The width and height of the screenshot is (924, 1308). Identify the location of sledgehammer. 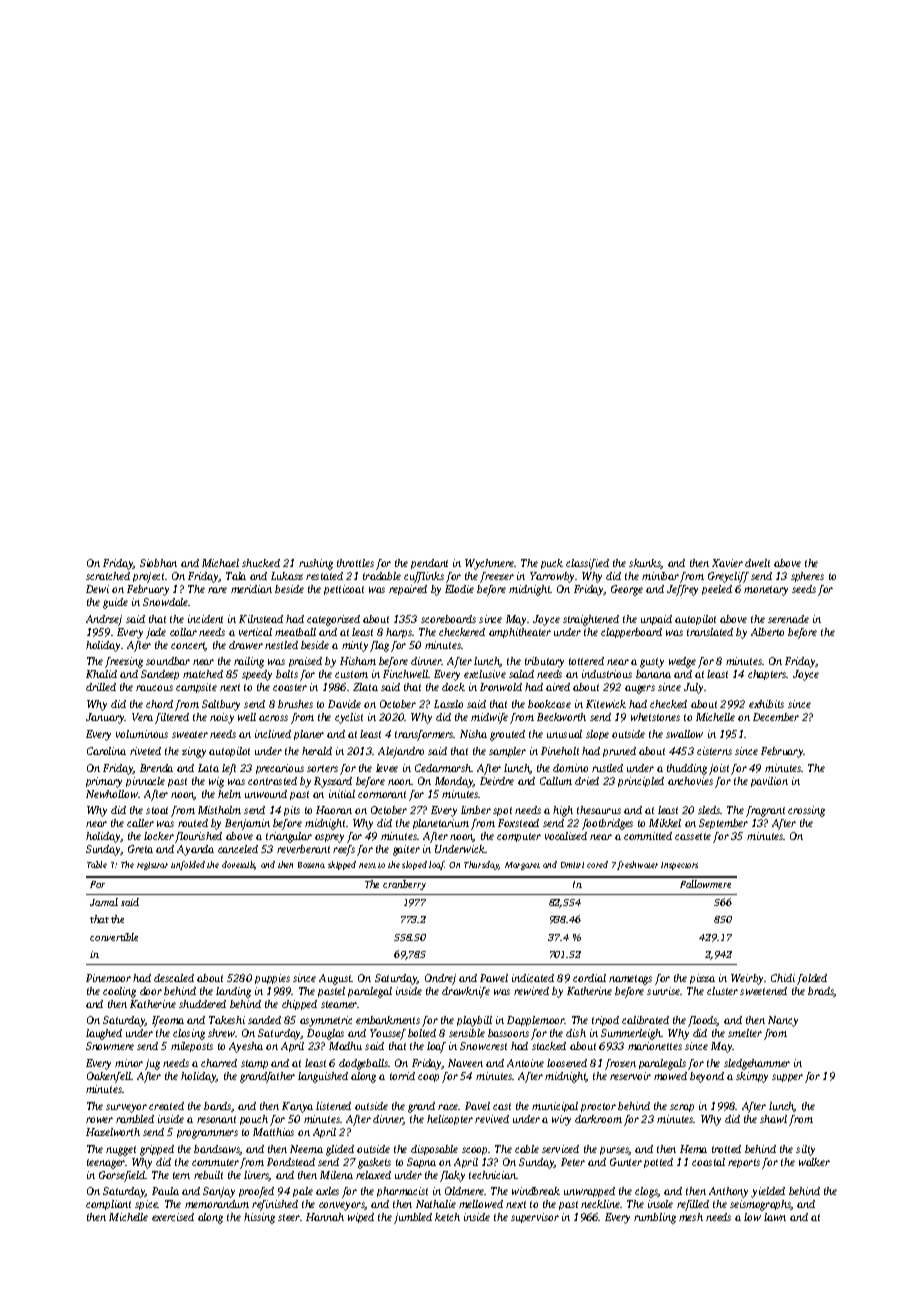
(757, 1064).
